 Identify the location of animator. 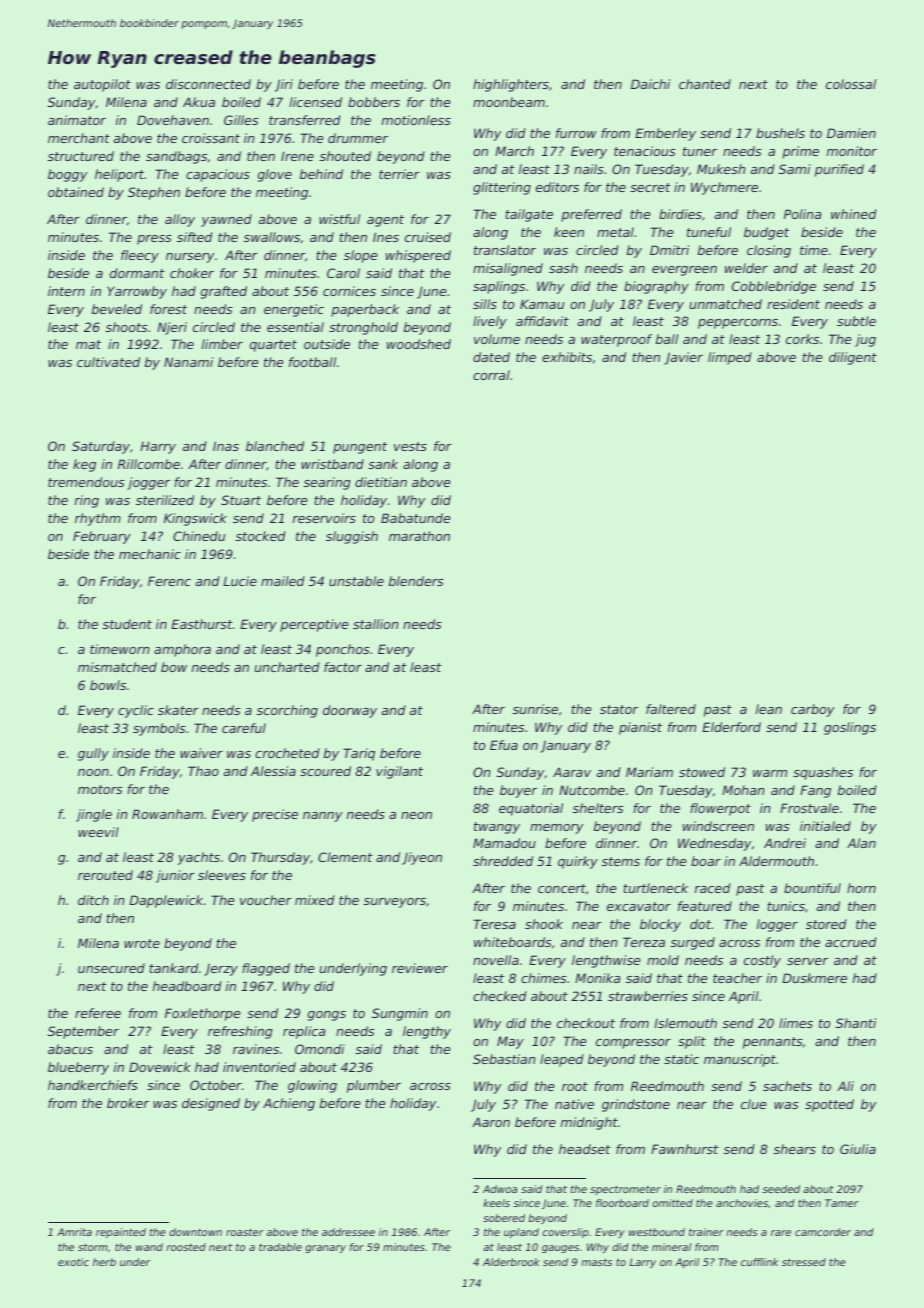
(77, 120).
